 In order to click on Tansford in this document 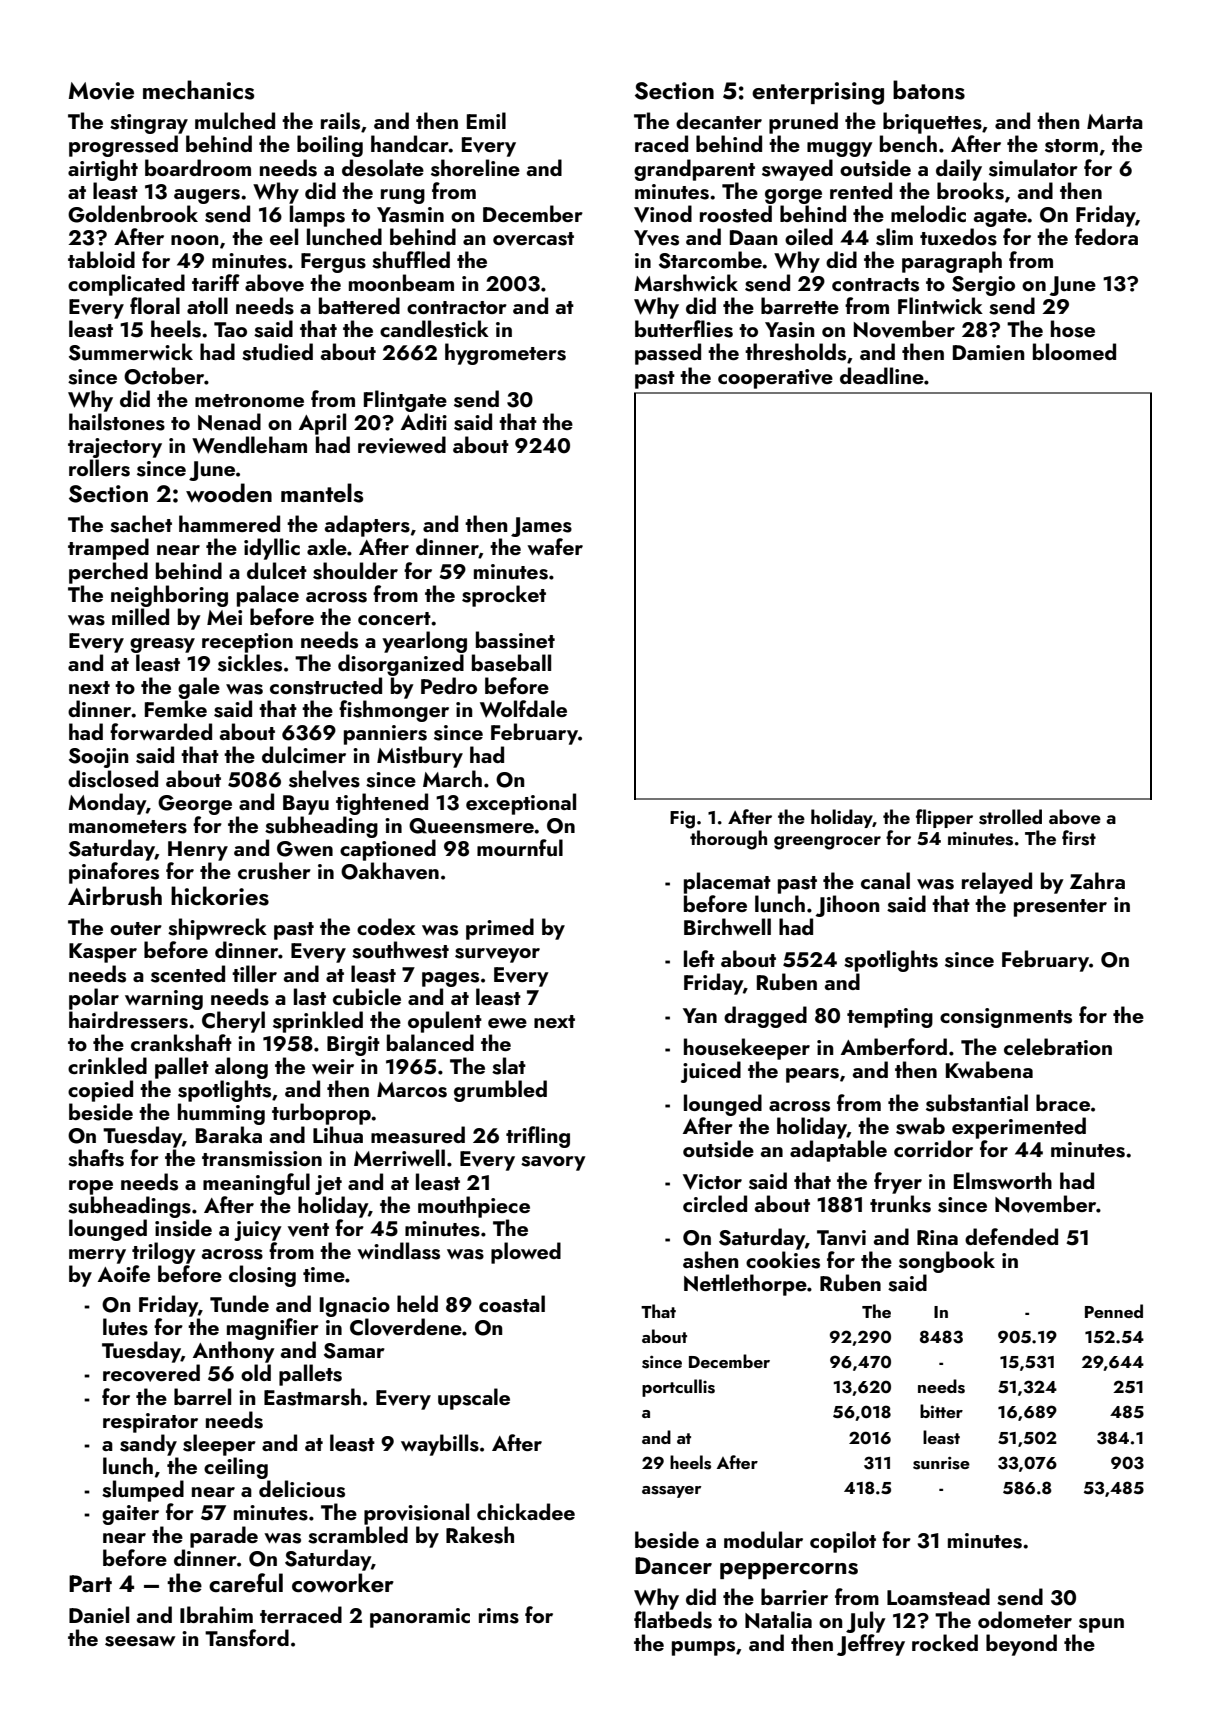, I will do `click(247, 1638)`.
